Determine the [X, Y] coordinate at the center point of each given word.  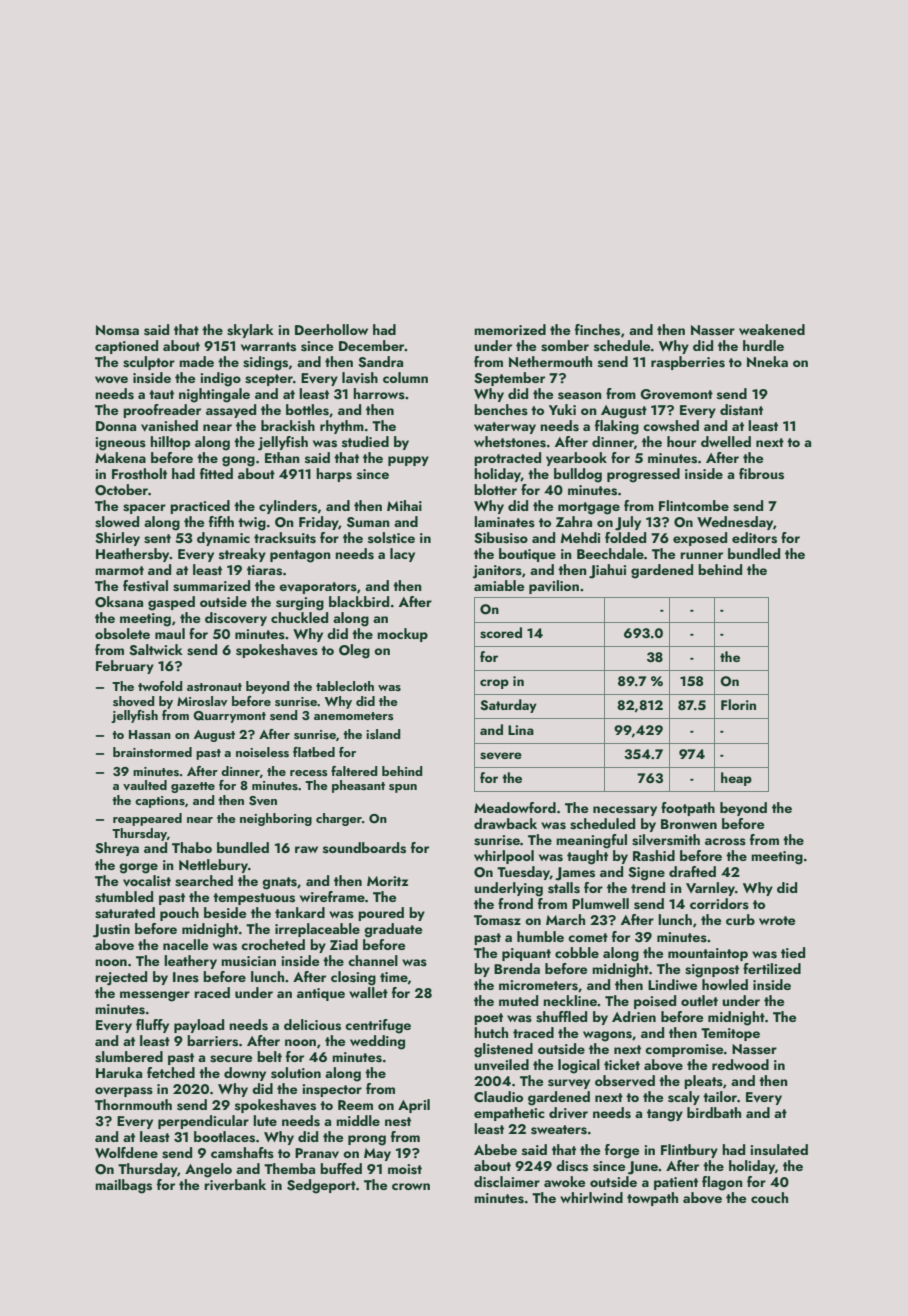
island [383, 734]
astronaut [214, 687]
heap [736, 779]
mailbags [123, 1186]
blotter [495, 489]
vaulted [145, 785]
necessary [625, 811]
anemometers [354, 716]
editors [754, 538]
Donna [116, 426]
